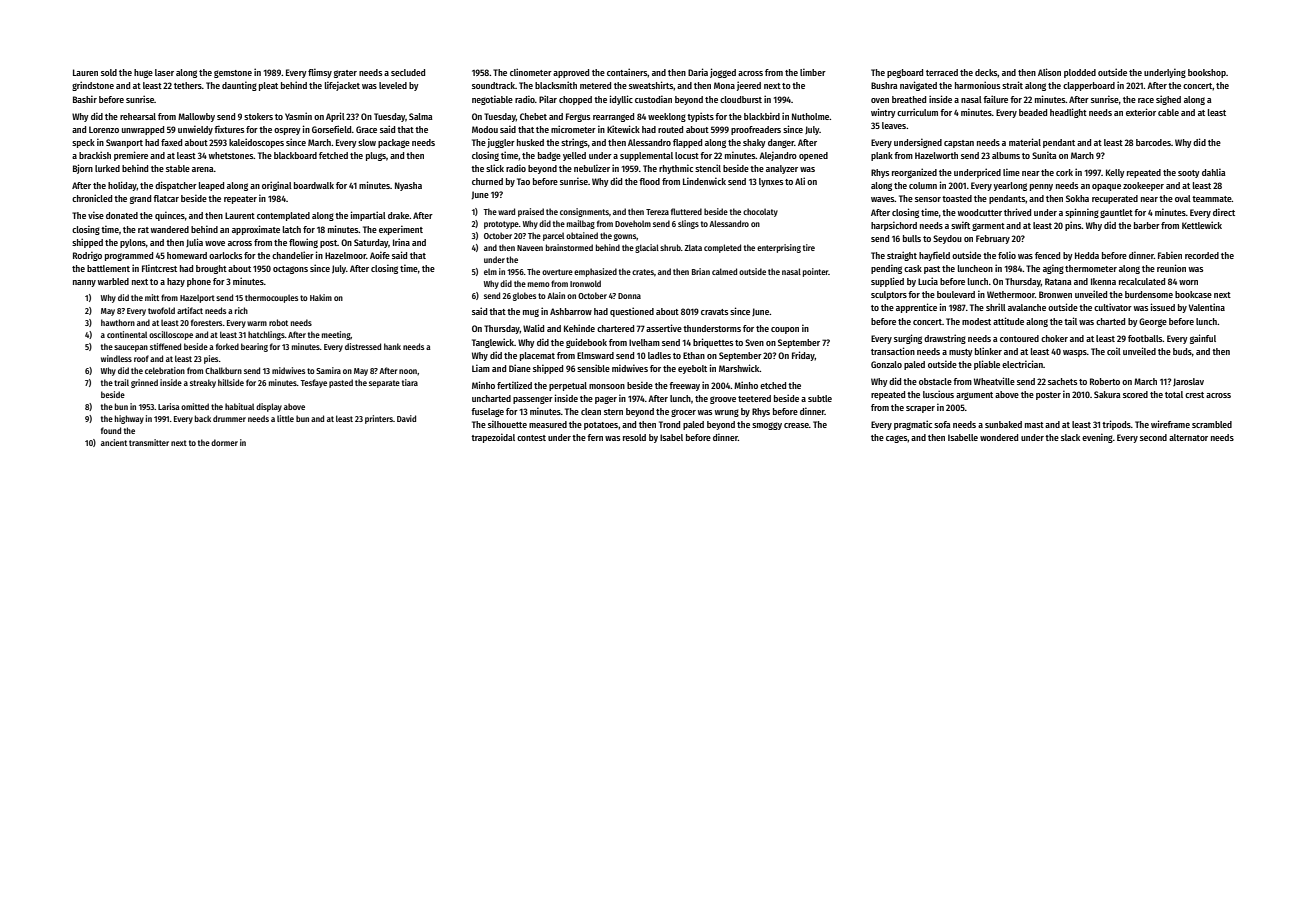 The height and width of the screenshot is (924, 1308). Describe the element at coordinates (239, 406) in the screenshot. I see `habitual` at that location.
